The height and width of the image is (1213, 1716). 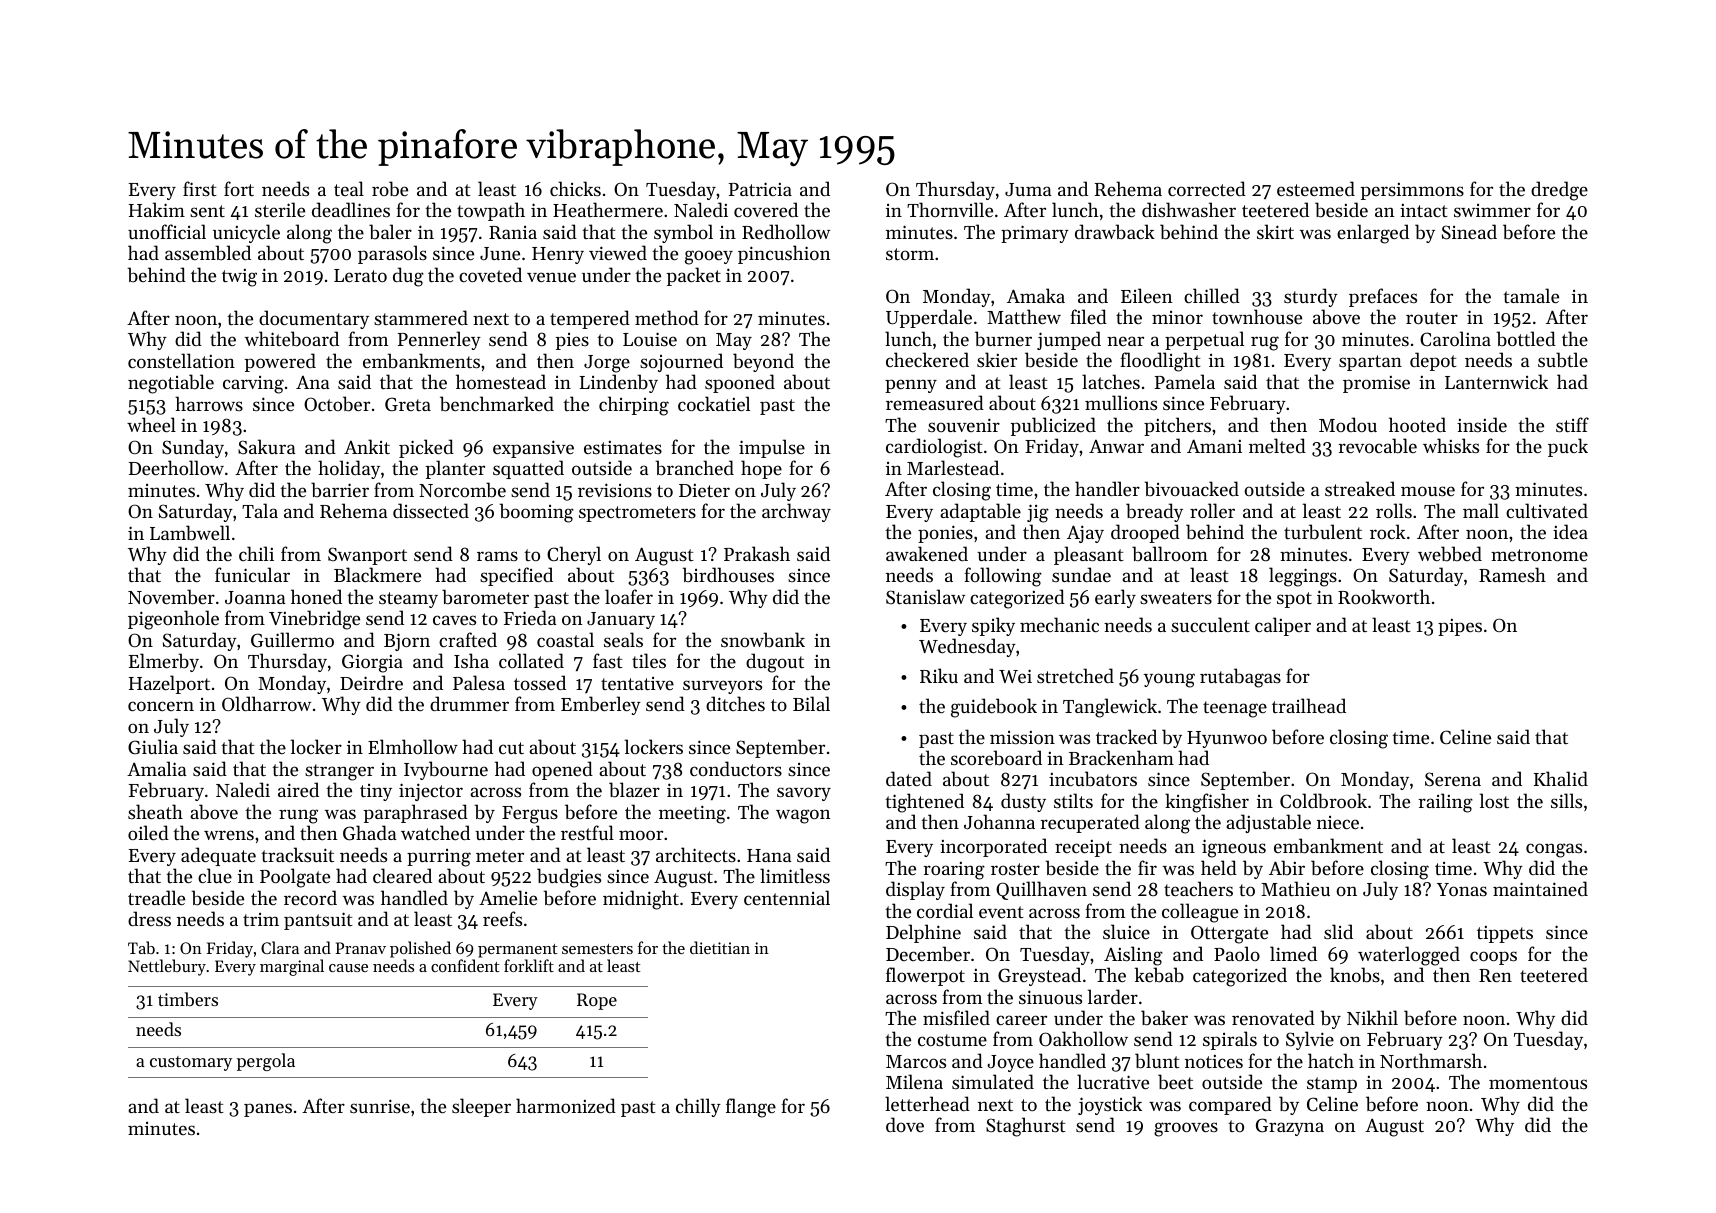 What do you see at coordinates (1531, 295) in the image?
I see `tamale` at bounding box center [1531, 295].
